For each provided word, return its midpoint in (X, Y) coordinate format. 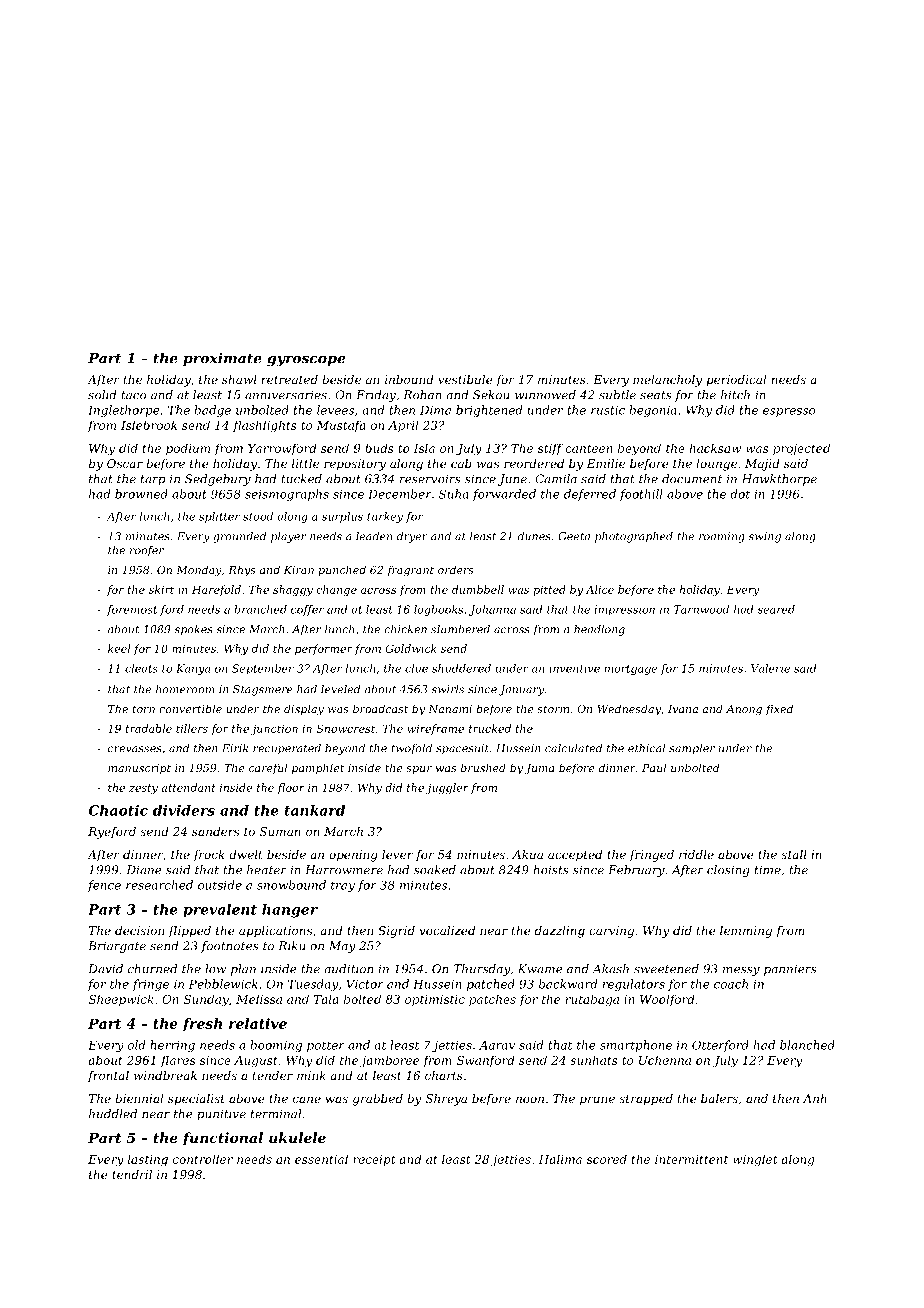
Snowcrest (345, 728)
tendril (132, 1174)
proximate (222, 359)
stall (794, 854)
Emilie (606, 463)
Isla (424, 448)
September (263, 669)
